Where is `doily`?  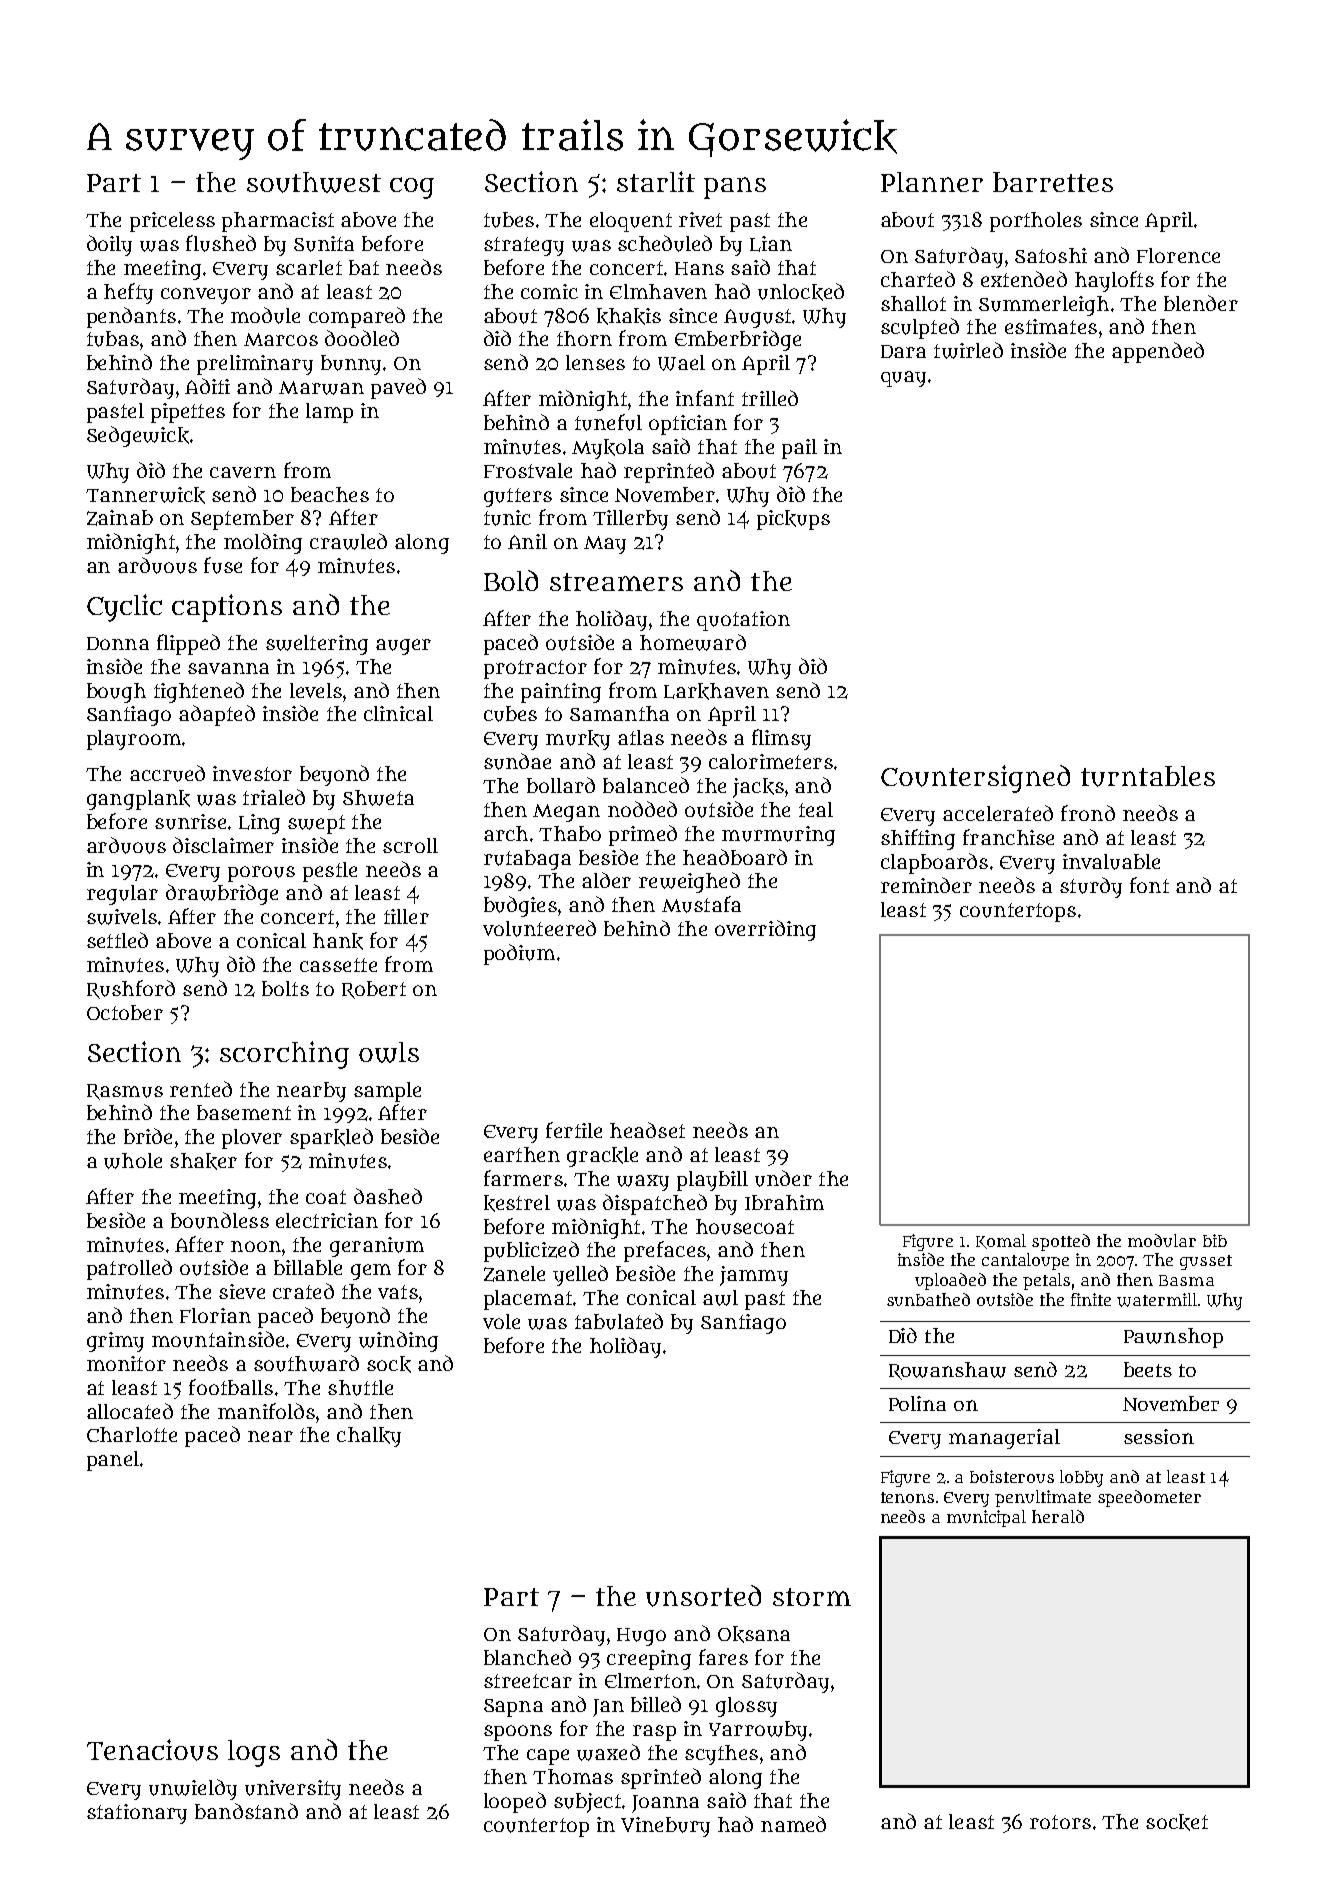 doily is located at coordinates (109, 245).
